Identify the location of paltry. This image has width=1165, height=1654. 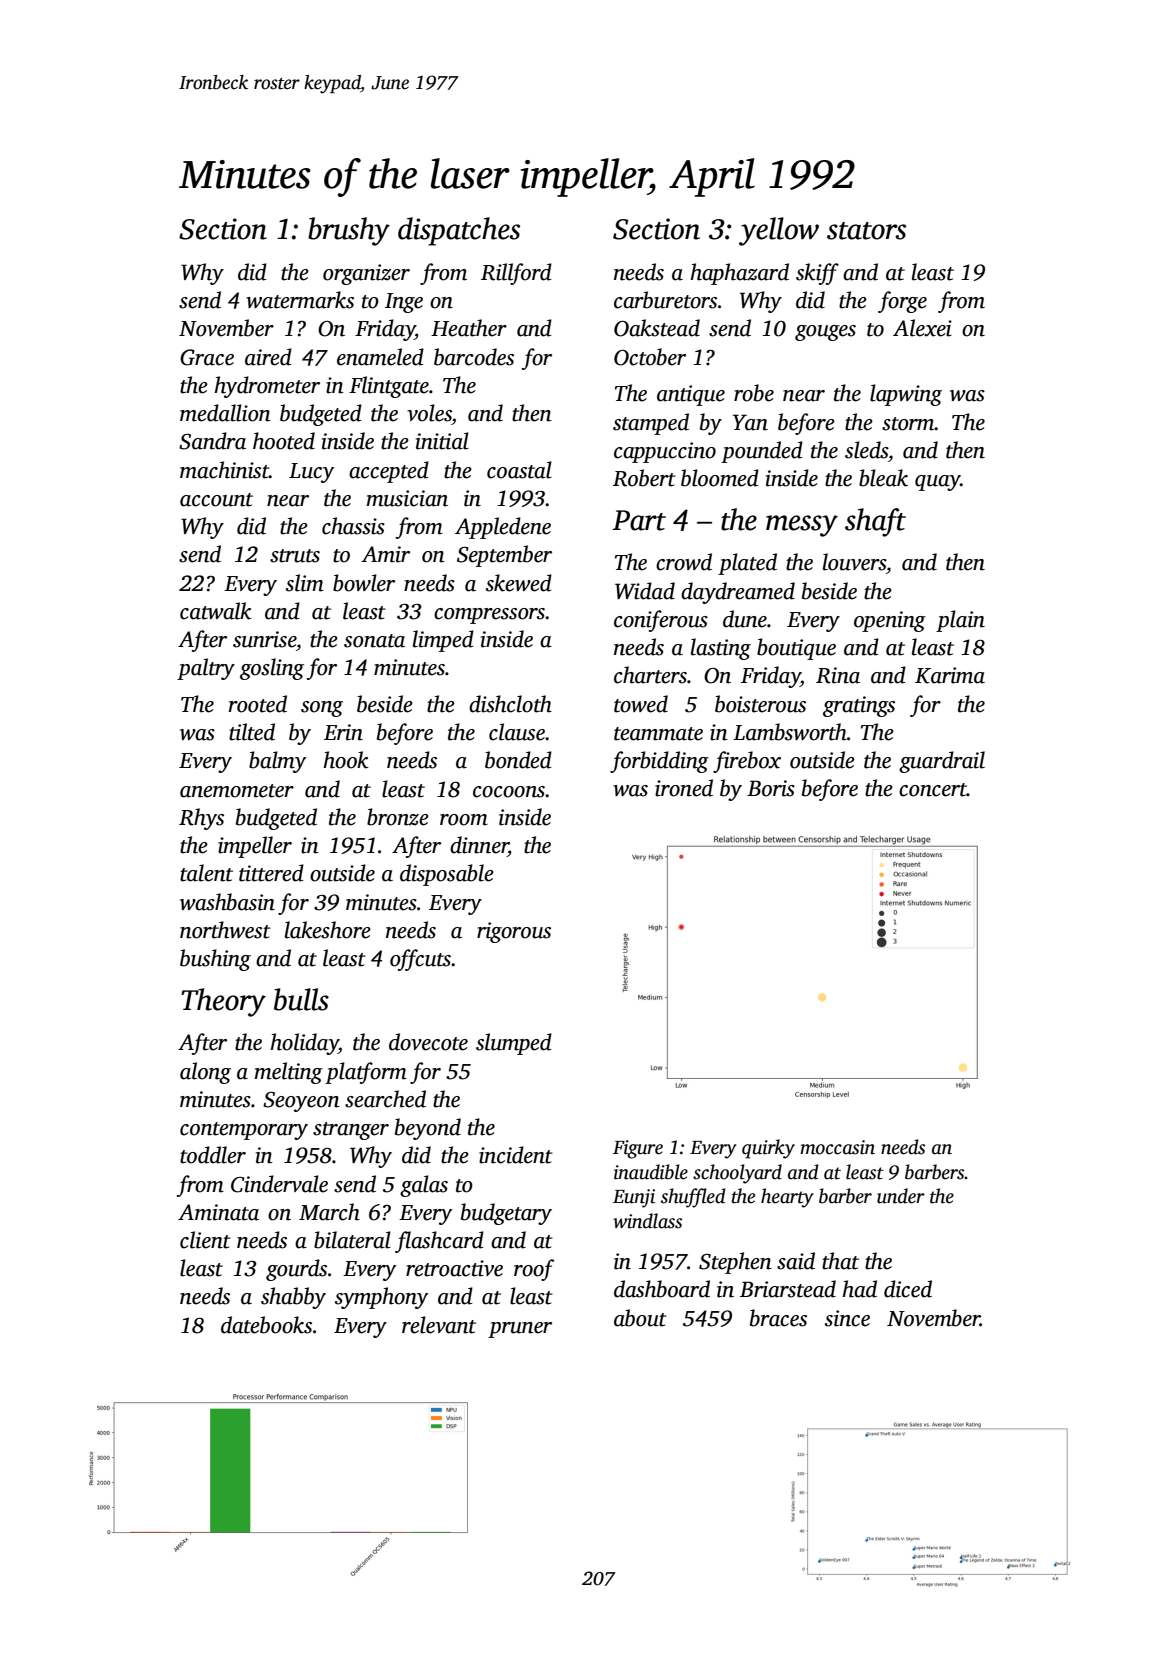
(206, 669).
